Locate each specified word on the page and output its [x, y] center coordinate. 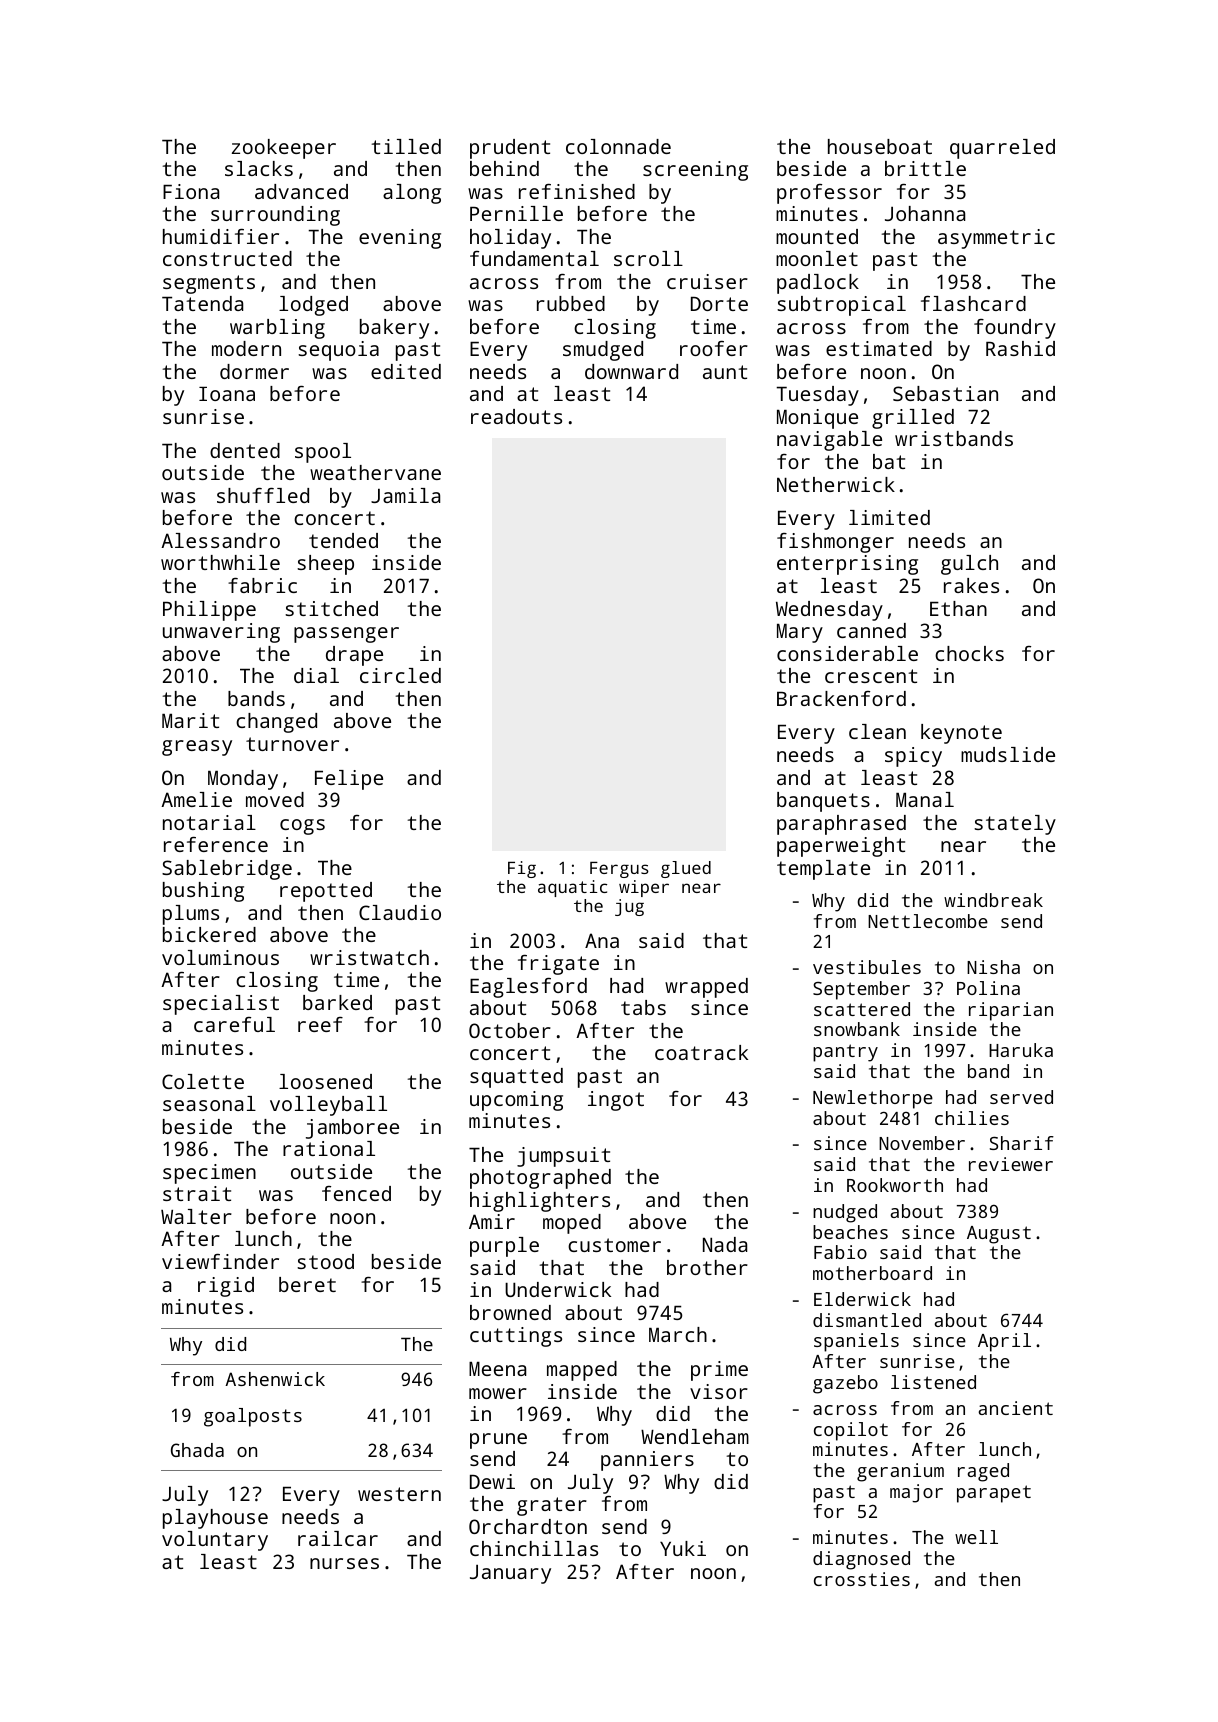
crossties [862, 1579]
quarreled [1002, 149]
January [510, 1574]
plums [191, 915]
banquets [823, 802]
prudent [510, 149]
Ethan [958, 608]
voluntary [215, 1541]
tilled [406, 146]
